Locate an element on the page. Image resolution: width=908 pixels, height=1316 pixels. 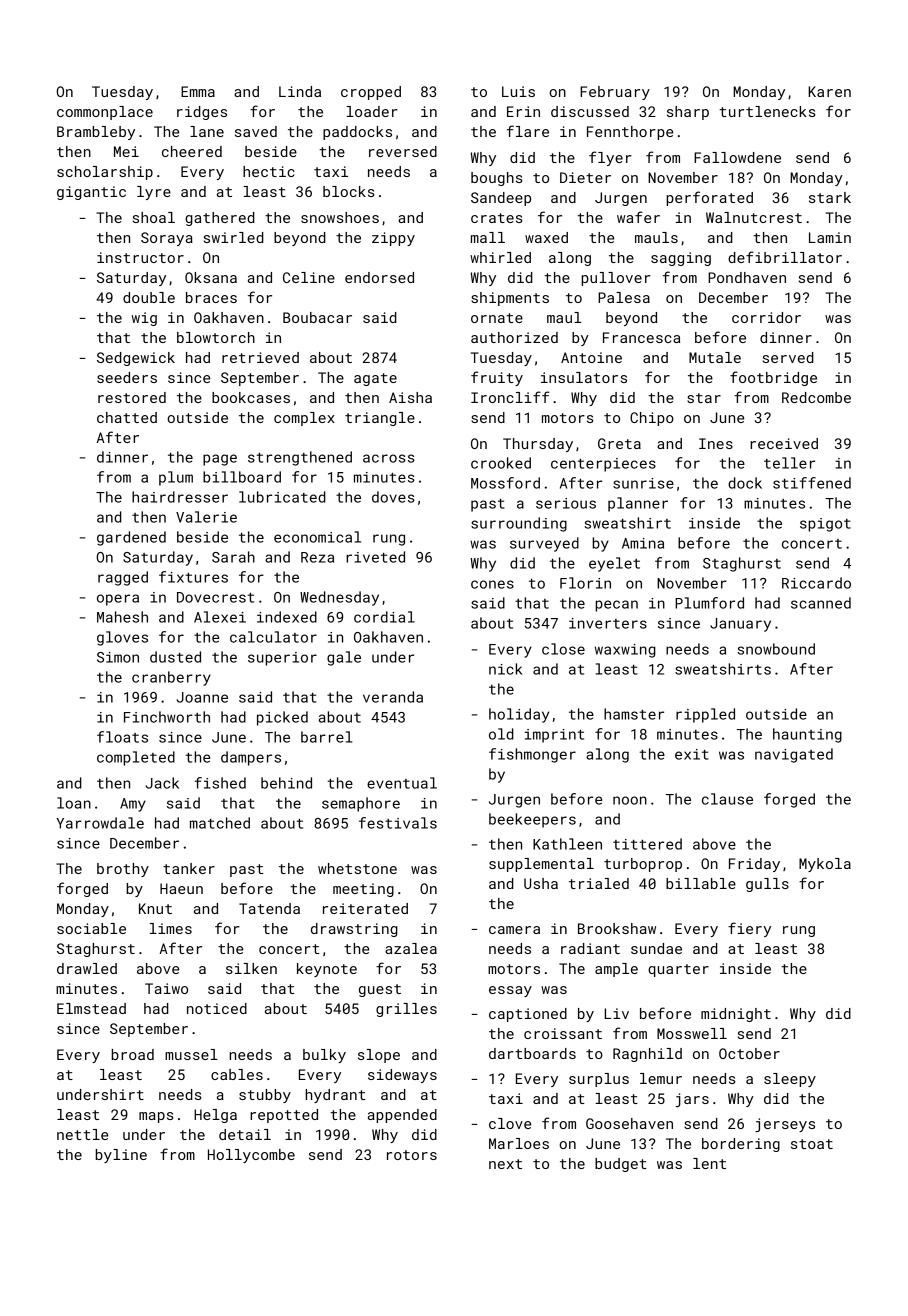
floats is located at coordinates (122, 737).
